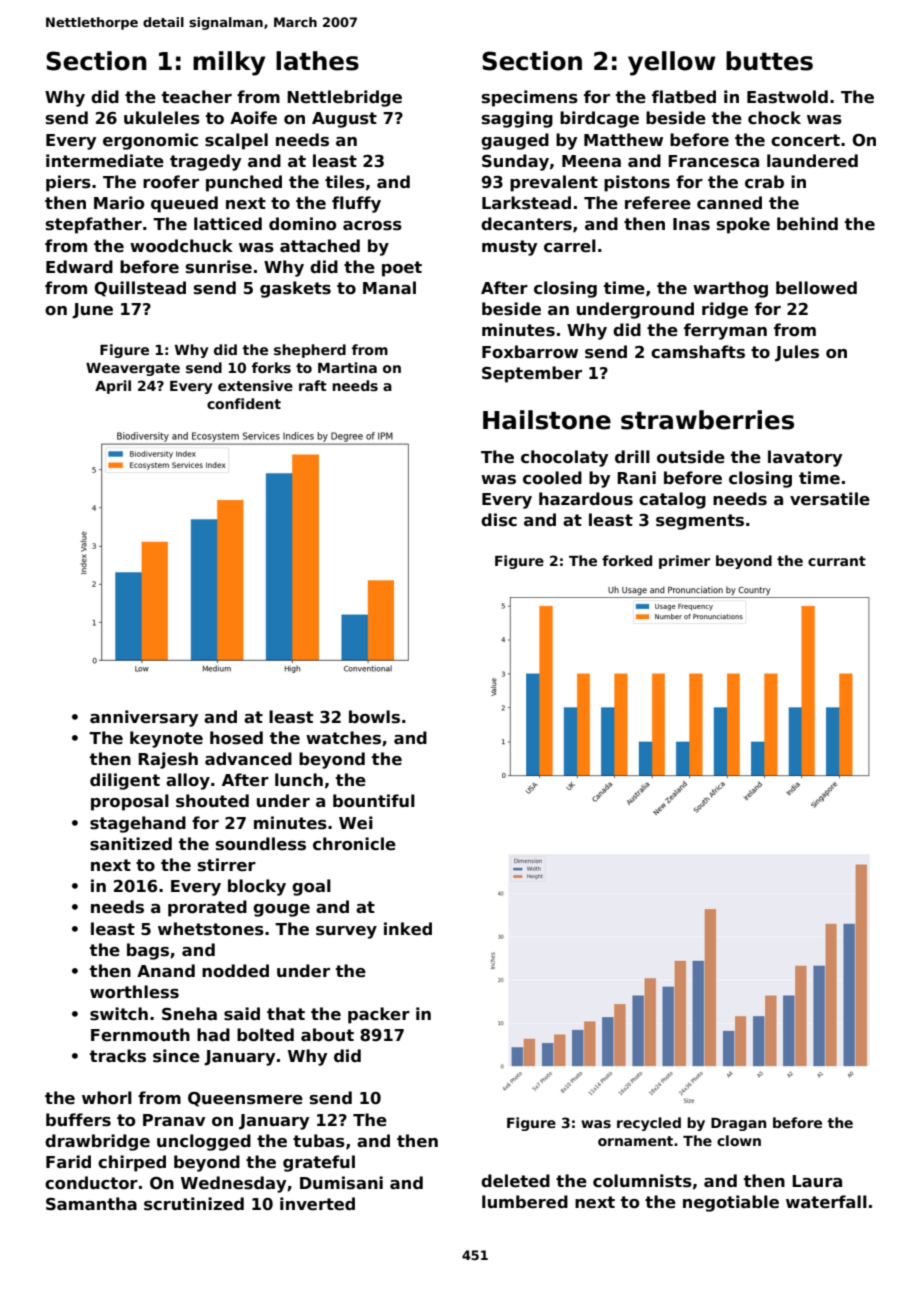  I want to click on Dragan, so click(738, 1124).
